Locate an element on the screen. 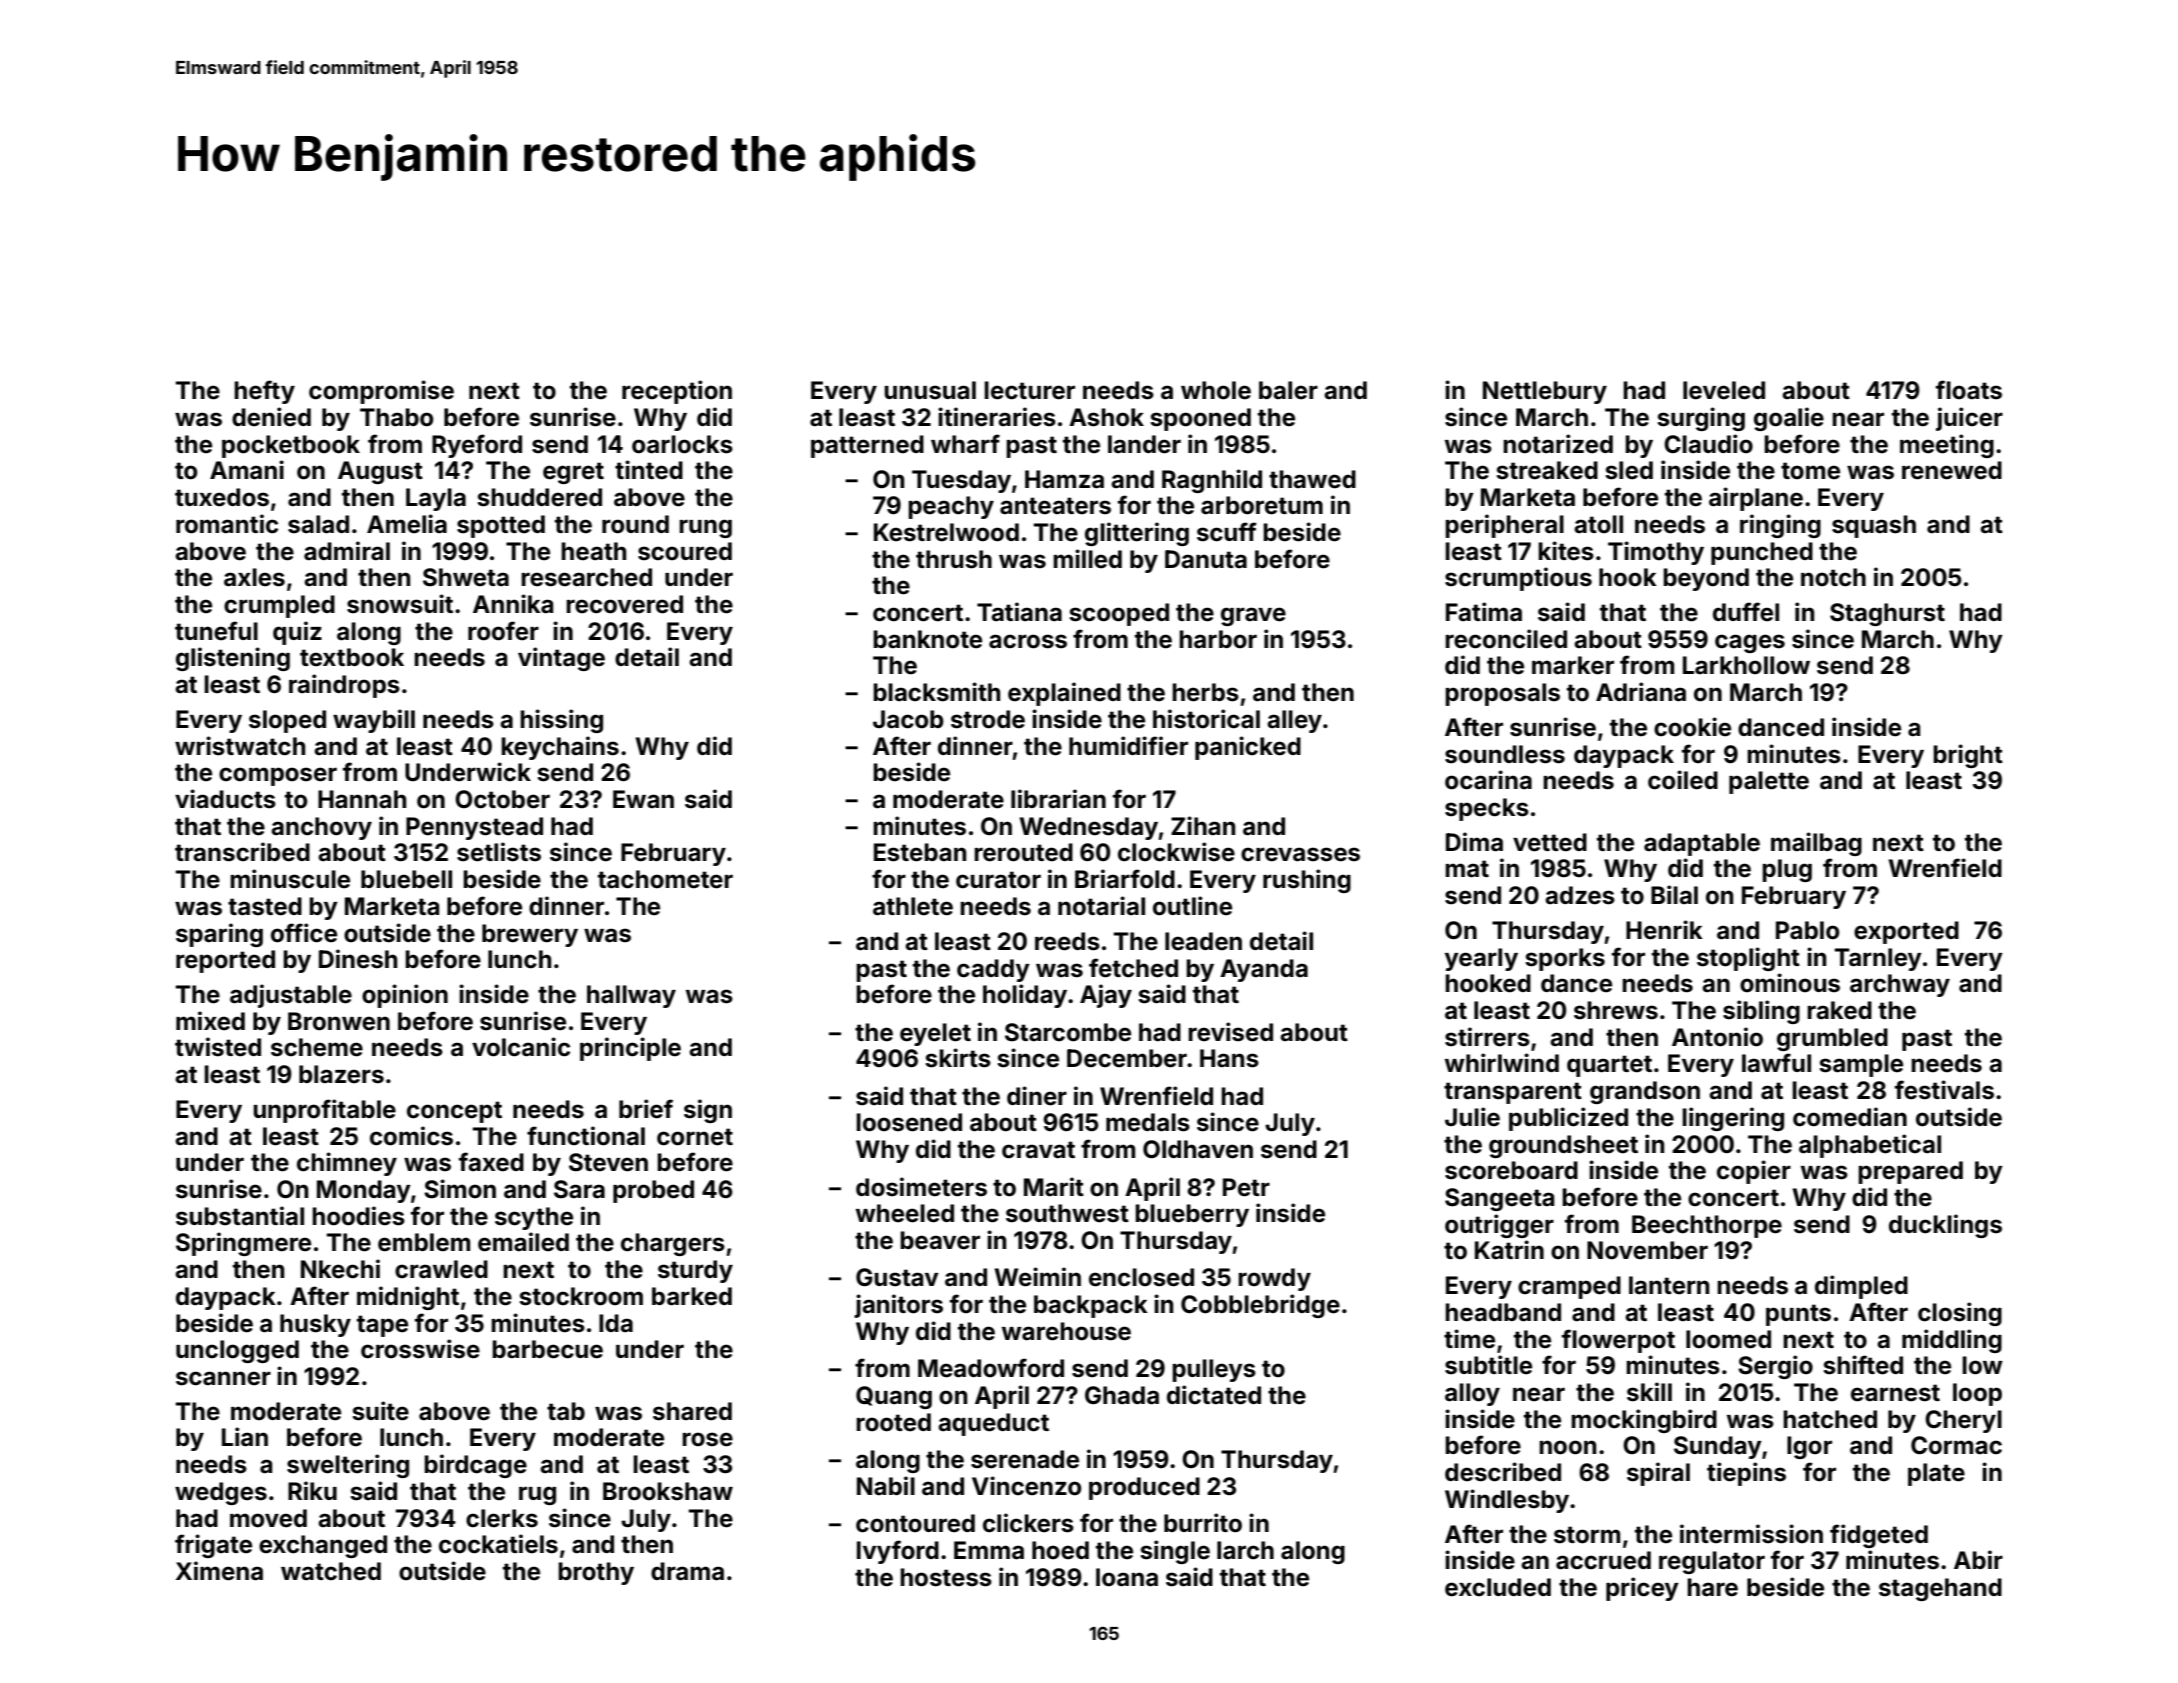 The height and width of the screenshot is (1683, 2178). exported is located at coordinates (1906, 932).
